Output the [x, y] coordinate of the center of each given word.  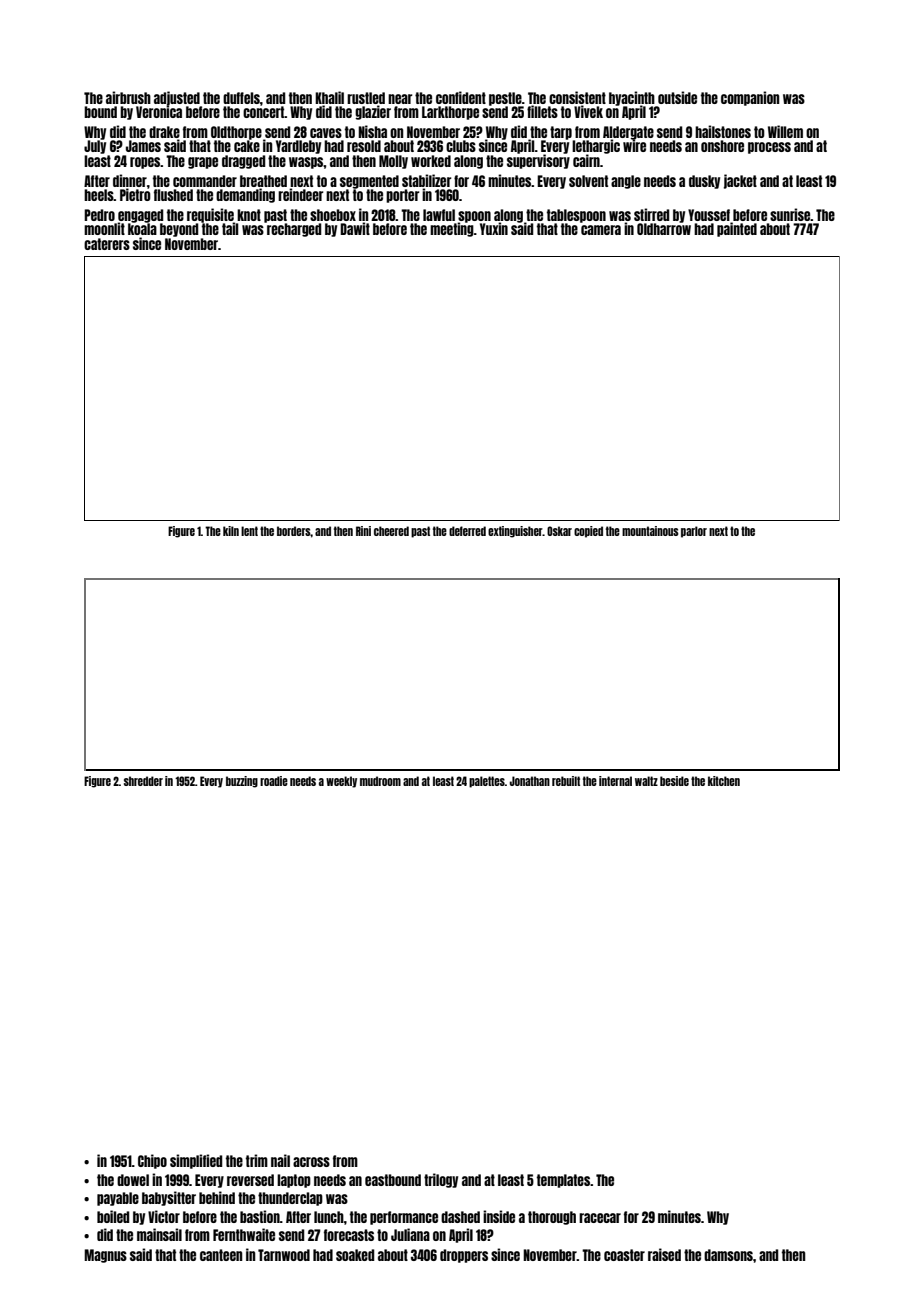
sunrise [790, 214]
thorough [552, 1218]
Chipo [152, 1161]
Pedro [99, 215]
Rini [363, 531]
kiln [231, 531]
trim [257, 1160]
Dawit [355, 228]
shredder [143, 781]
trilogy [441, 1180]
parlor [694, 532]
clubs [461, 146]
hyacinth [632, 98]
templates [563, 1181]
